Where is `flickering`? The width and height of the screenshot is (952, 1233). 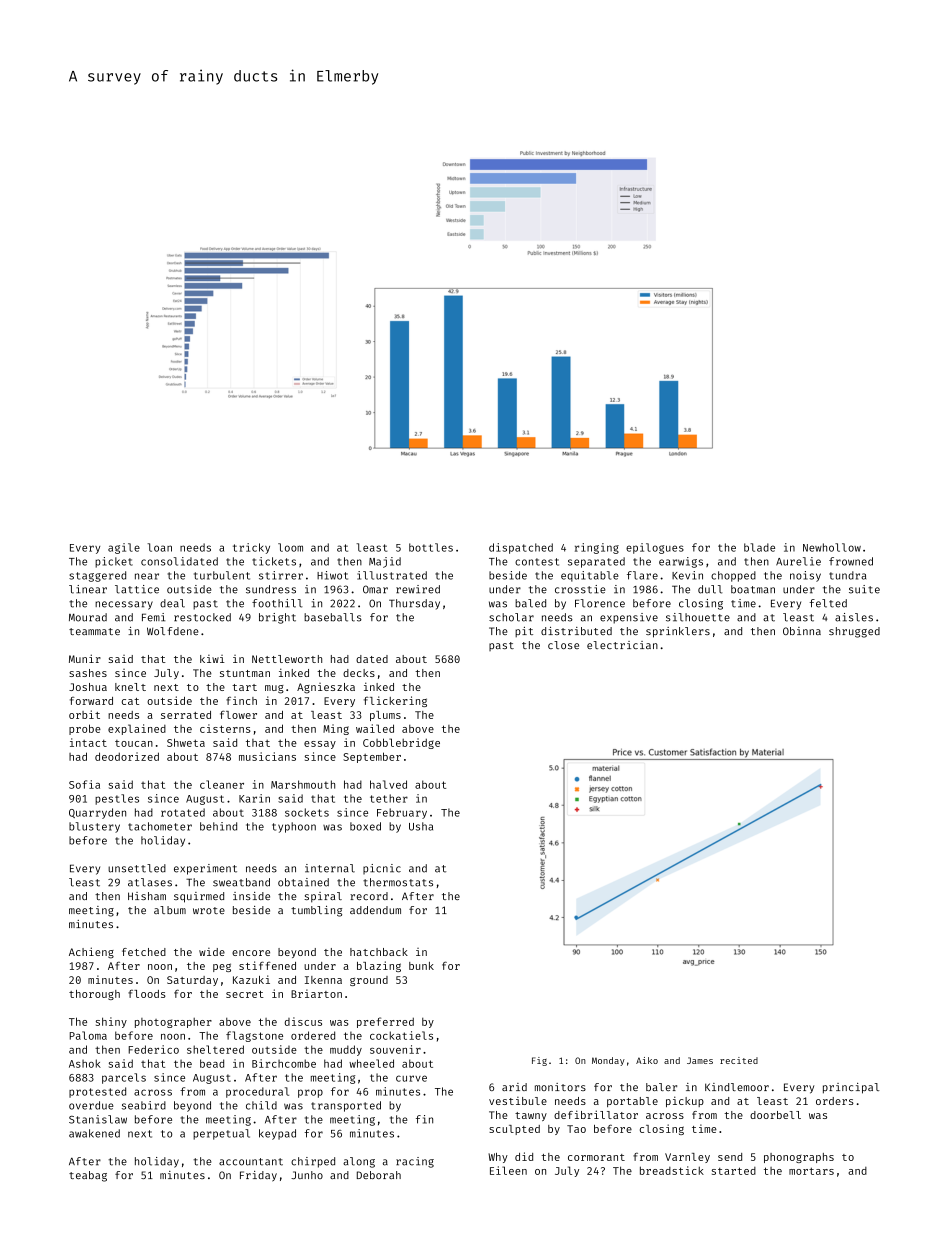 flickering is located at coordinates (395, 701).
